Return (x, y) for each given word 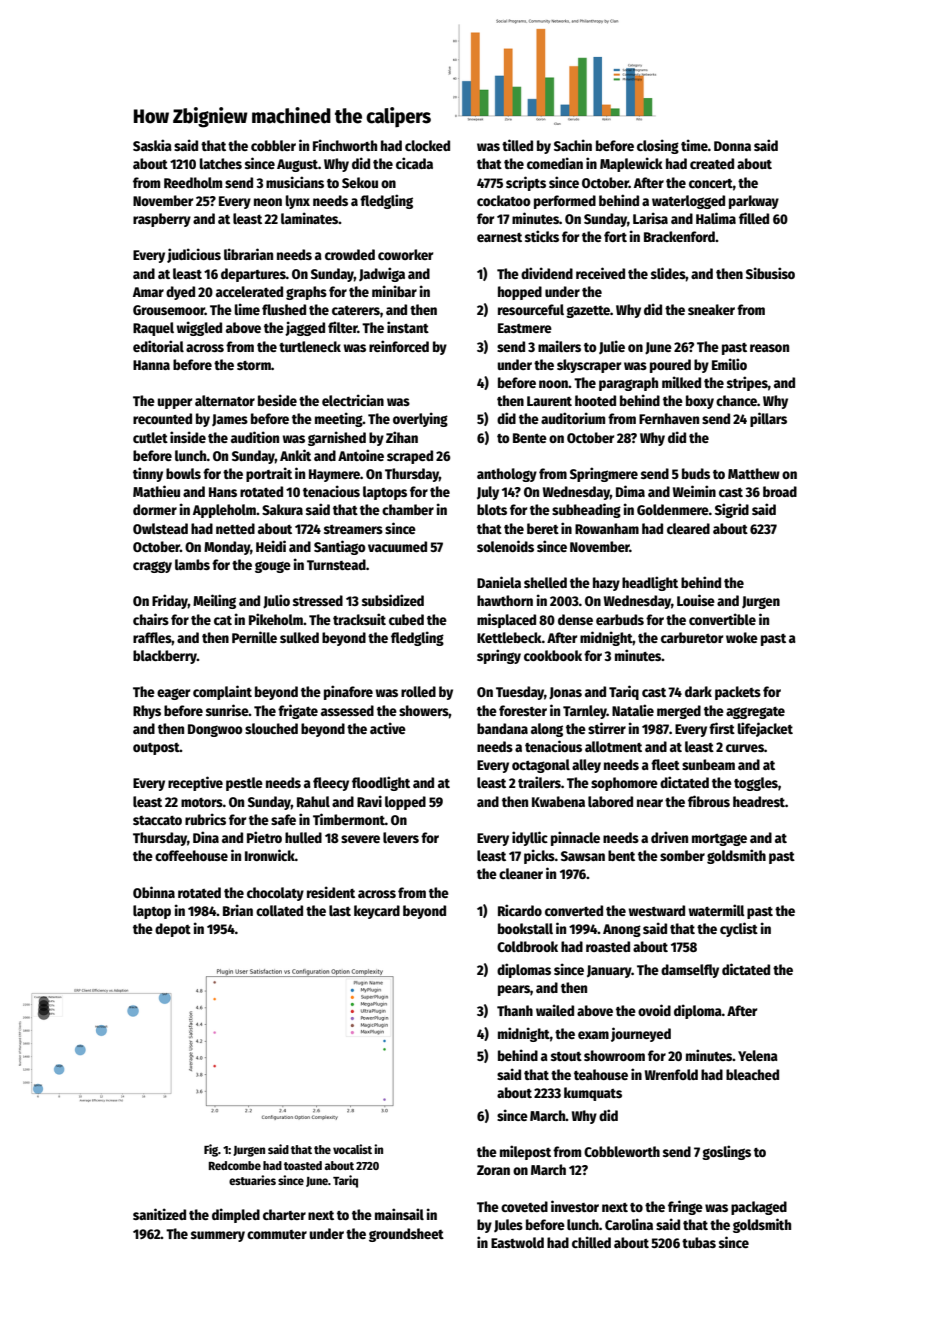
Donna (732, 146)
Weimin (694, 491)
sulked (299, 637)
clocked (427, 145)
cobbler (273, 145)
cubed (406, 619)
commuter (277, 1234)
